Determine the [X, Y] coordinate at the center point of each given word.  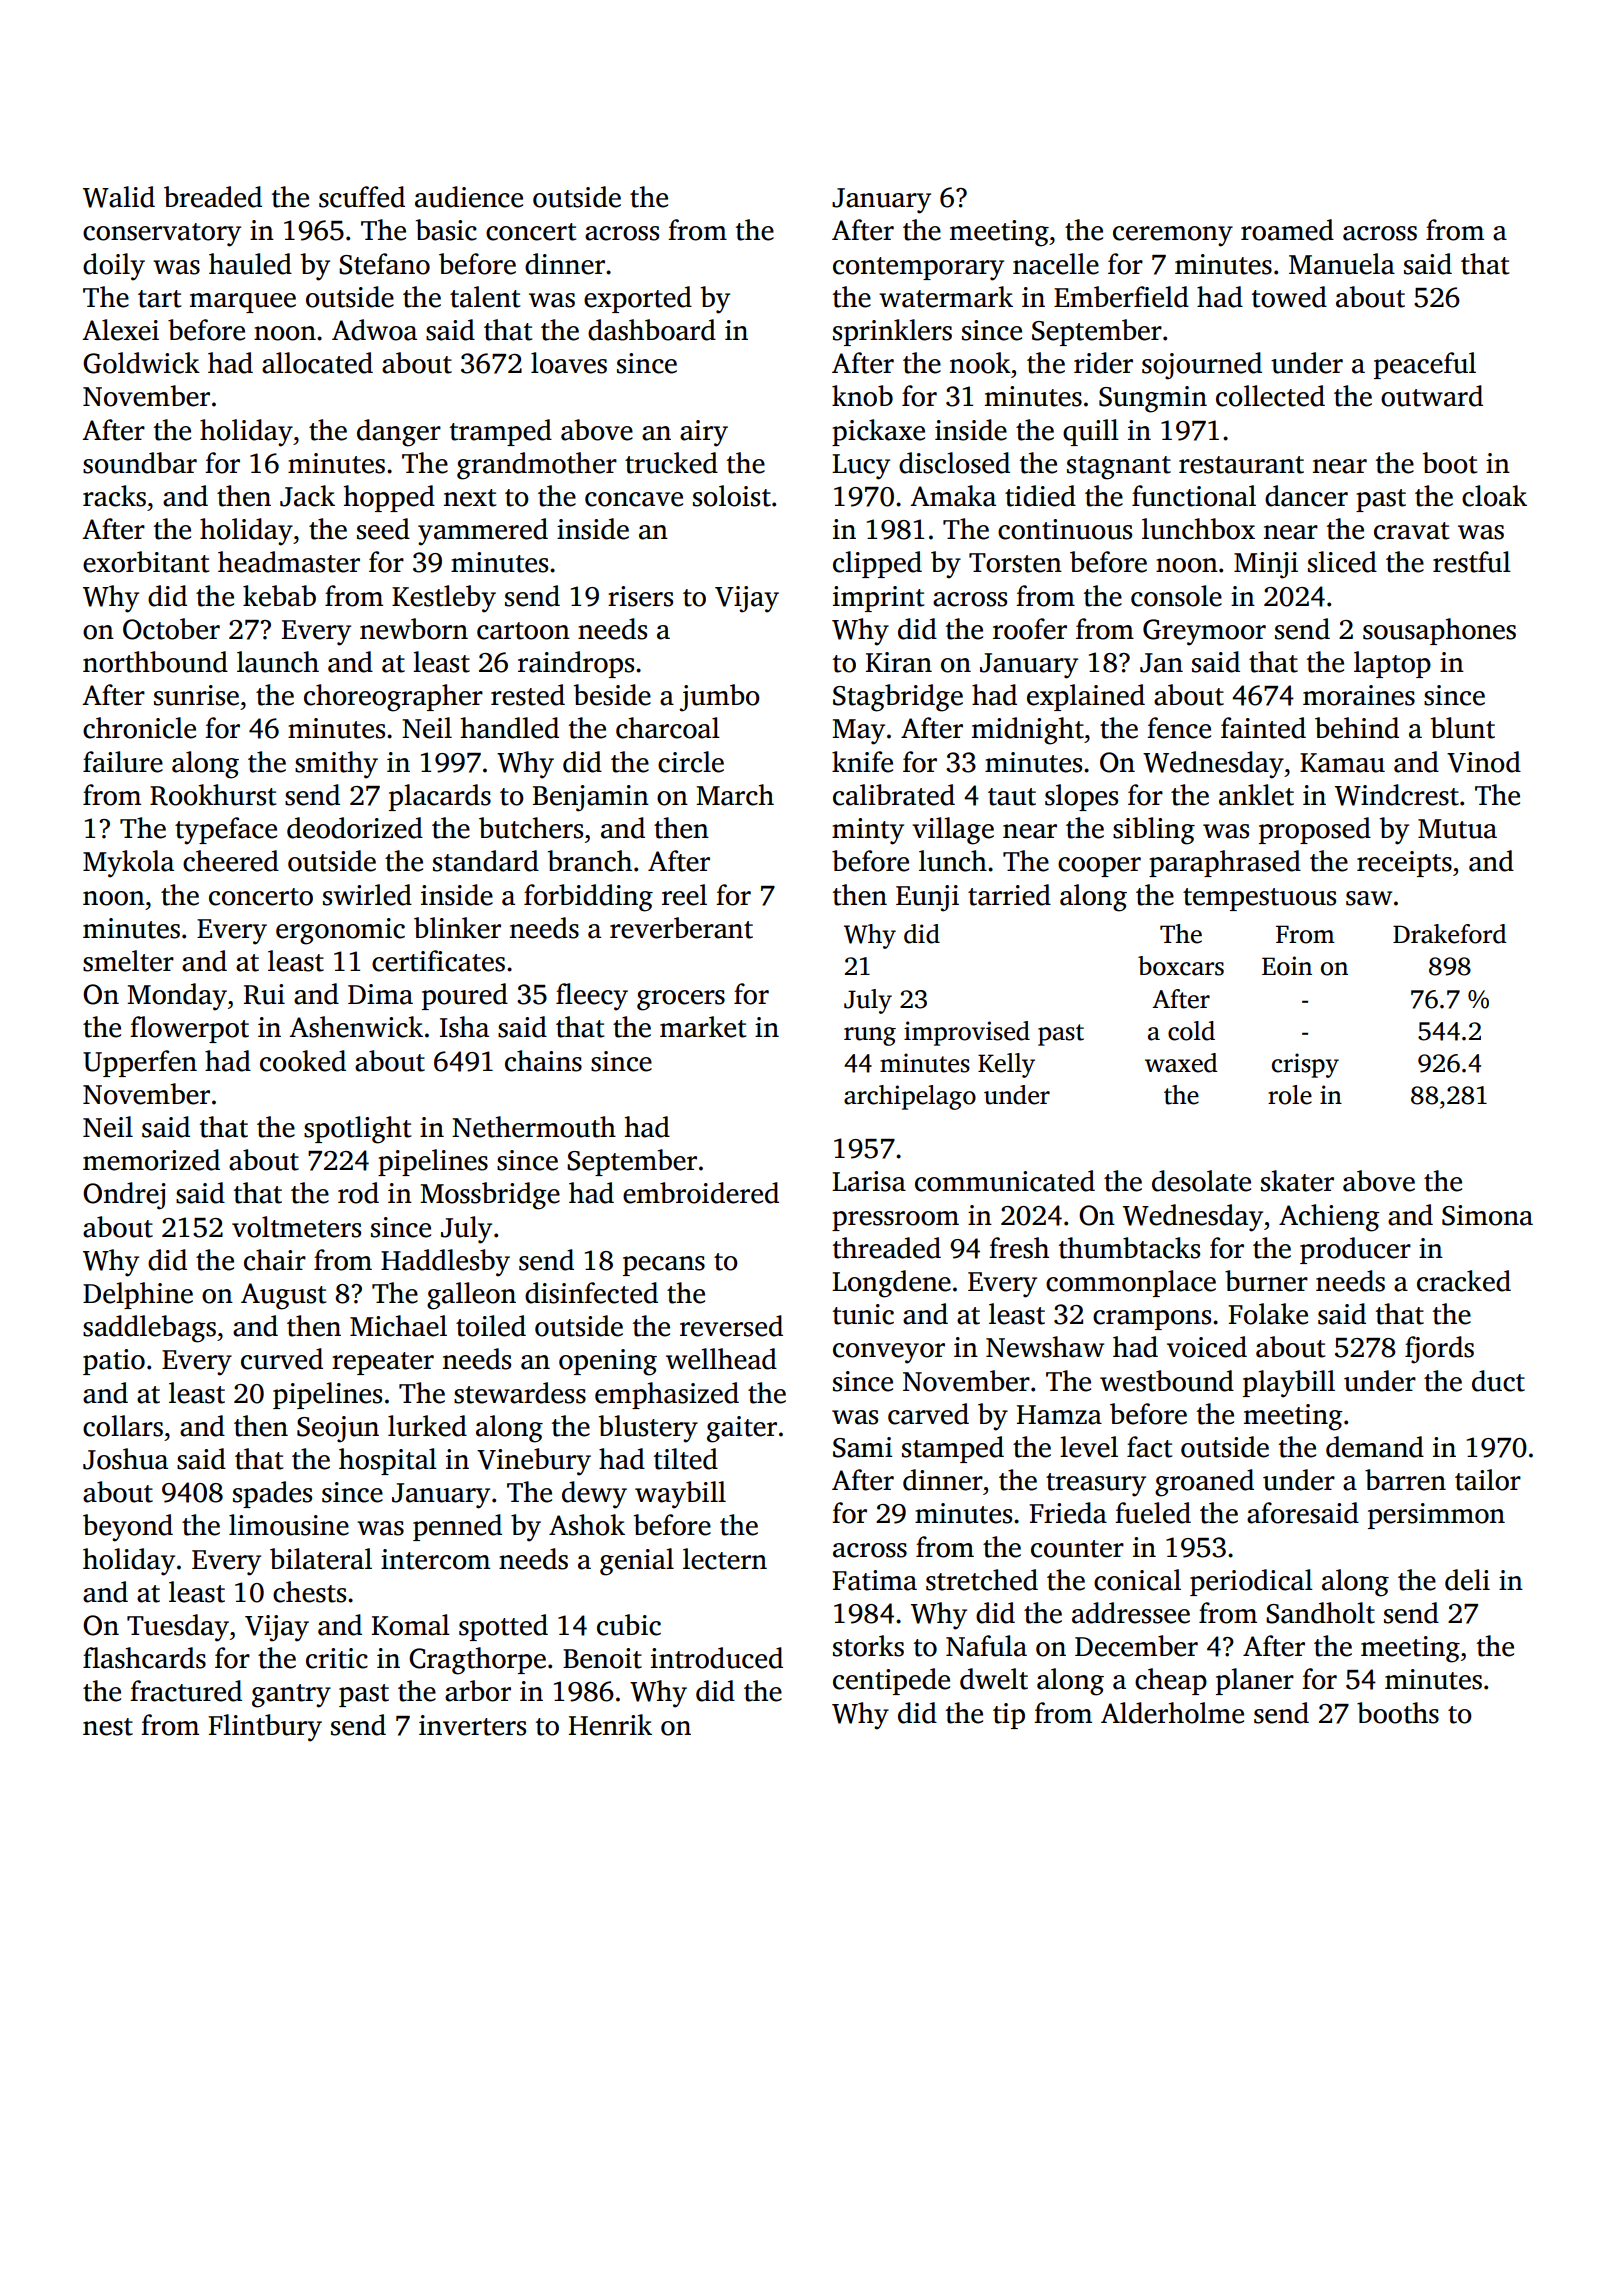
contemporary [918, 269]
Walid [119, 197]
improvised [967, 1033]
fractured [186, 1691]
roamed [1287, 230]
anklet [1256, 795]
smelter [128, 961]
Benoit [602, 1658]
